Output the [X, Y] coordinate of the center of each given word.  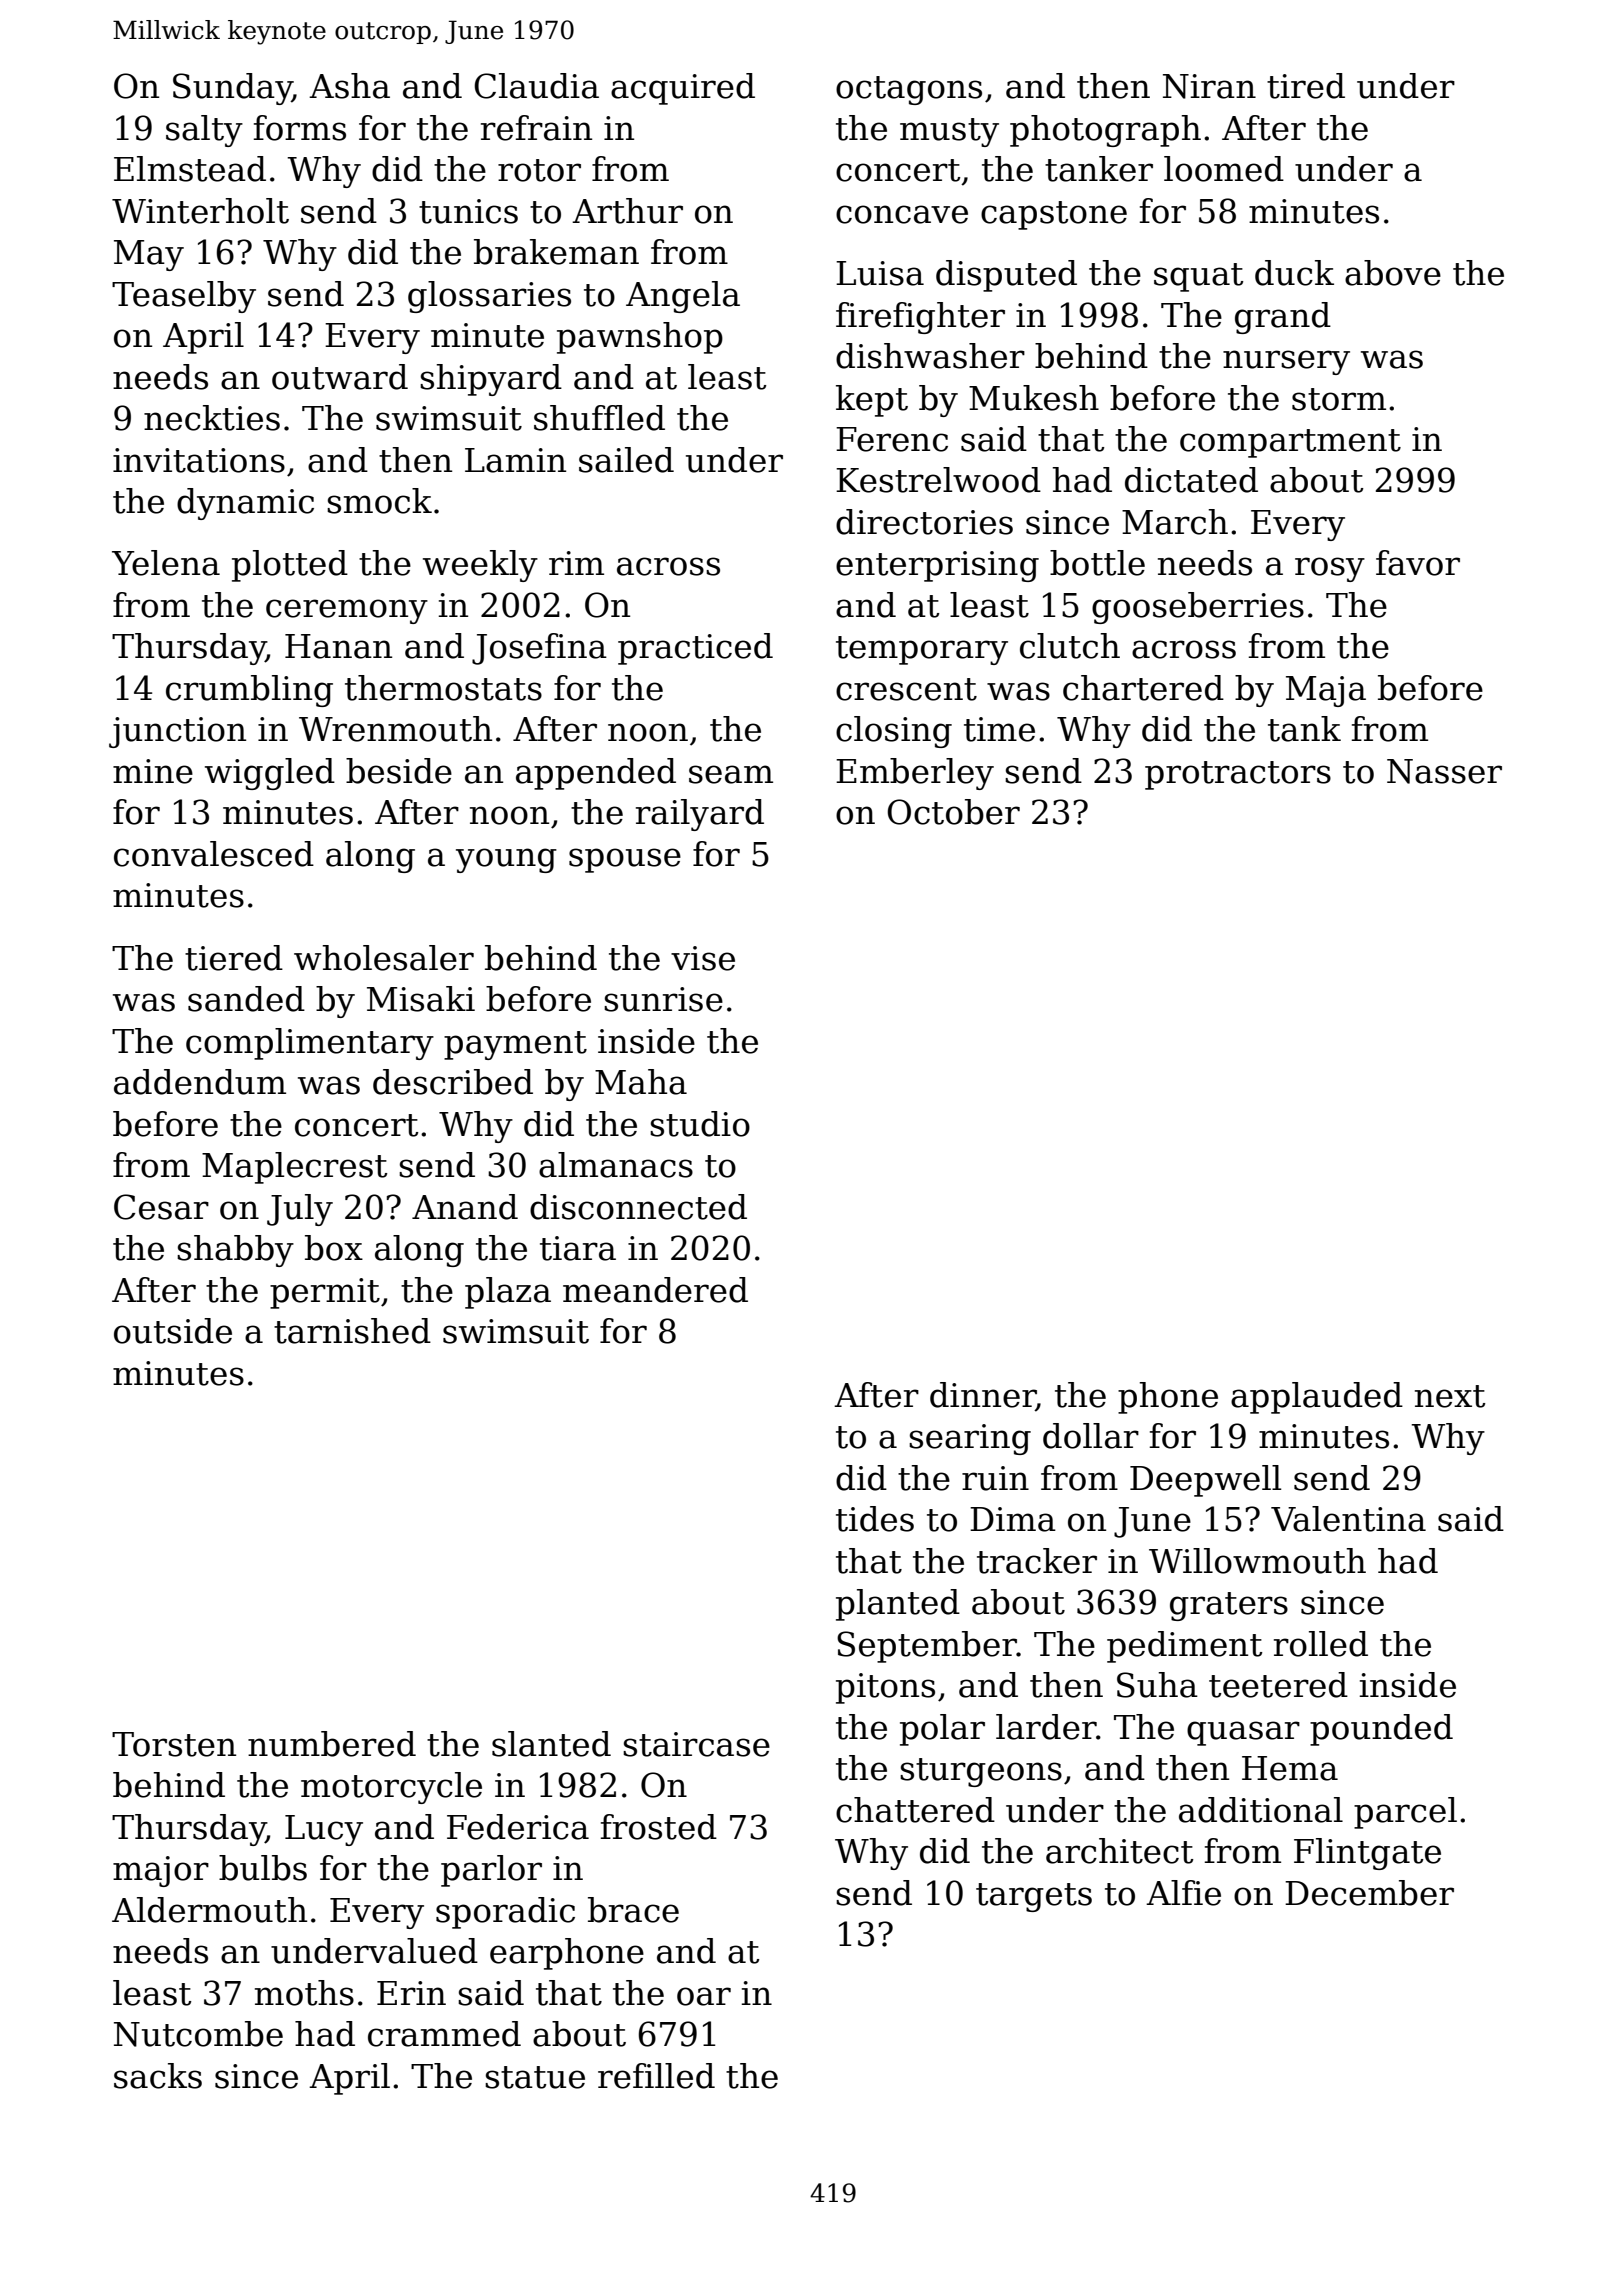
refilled [656, 2076]
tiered [234, 958]
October [953, 812]
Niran [1209, 86]
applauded [1317, 1398]
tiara [578, 1248]
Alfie [1183, 1893]
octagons [909, 90]
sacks [158, 2076]
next [1450, 1396]
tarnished [352, 1331]
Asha [349, 86]
